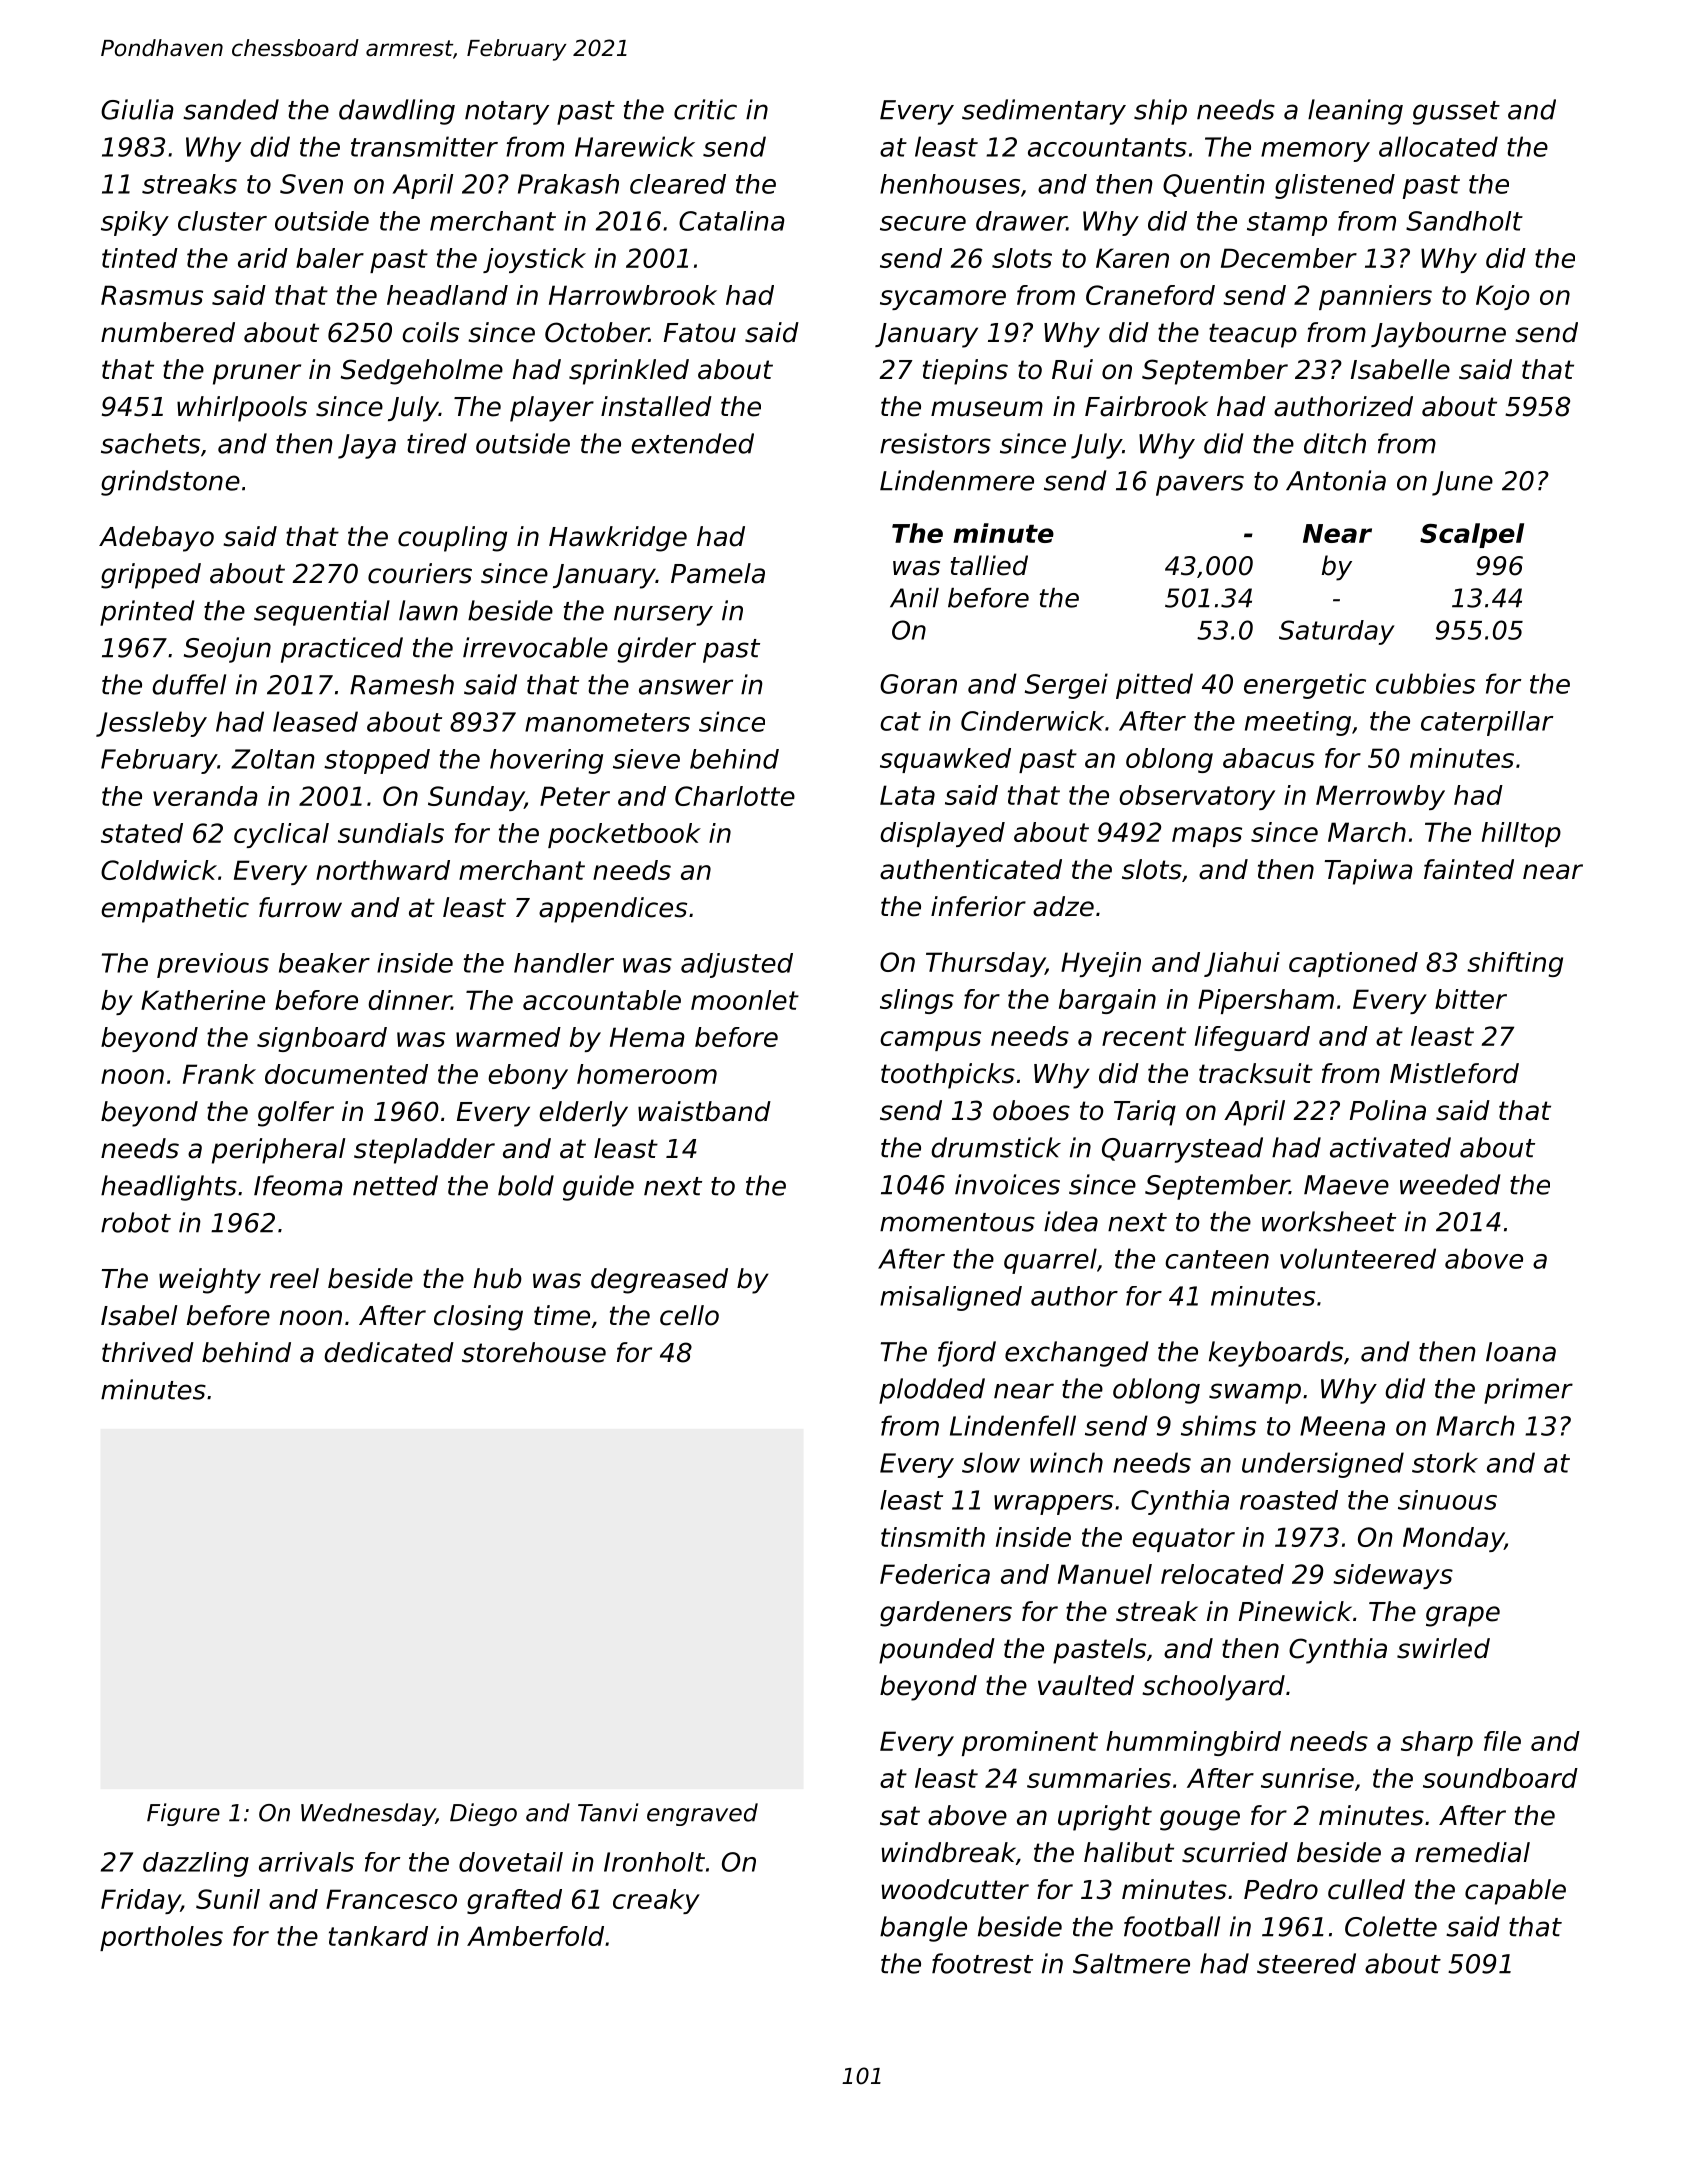 Image resolution: width=1683 pixels, height=2178 pixels. What do you see at coordinates (231, 109) in the document?
I see `sanded` at bounding box center [231, 109].
